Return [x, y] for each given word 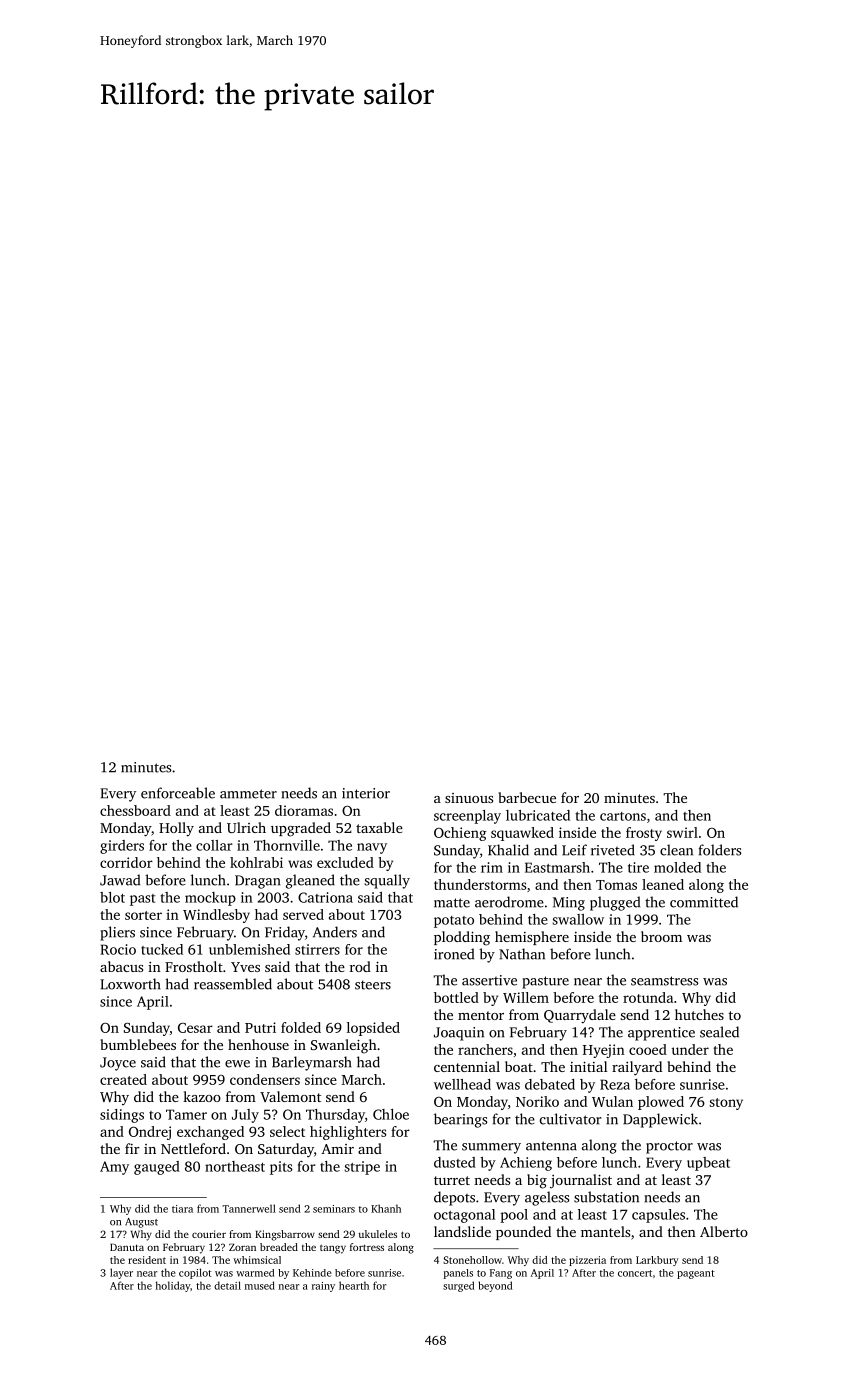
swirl [682, 832]
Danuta [127, 1247]
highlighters [348, 1133]
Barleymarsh [312, 1063]
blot [112, 897]
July [245, 1116]
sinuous [469, 798]
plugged [615, 903]
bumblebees [138, 1044]
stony [726, 1104]
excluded [345, 862]
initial [589, 1066]
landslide [462, 1231]
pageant [696, 1274]
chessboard [135, 810]
